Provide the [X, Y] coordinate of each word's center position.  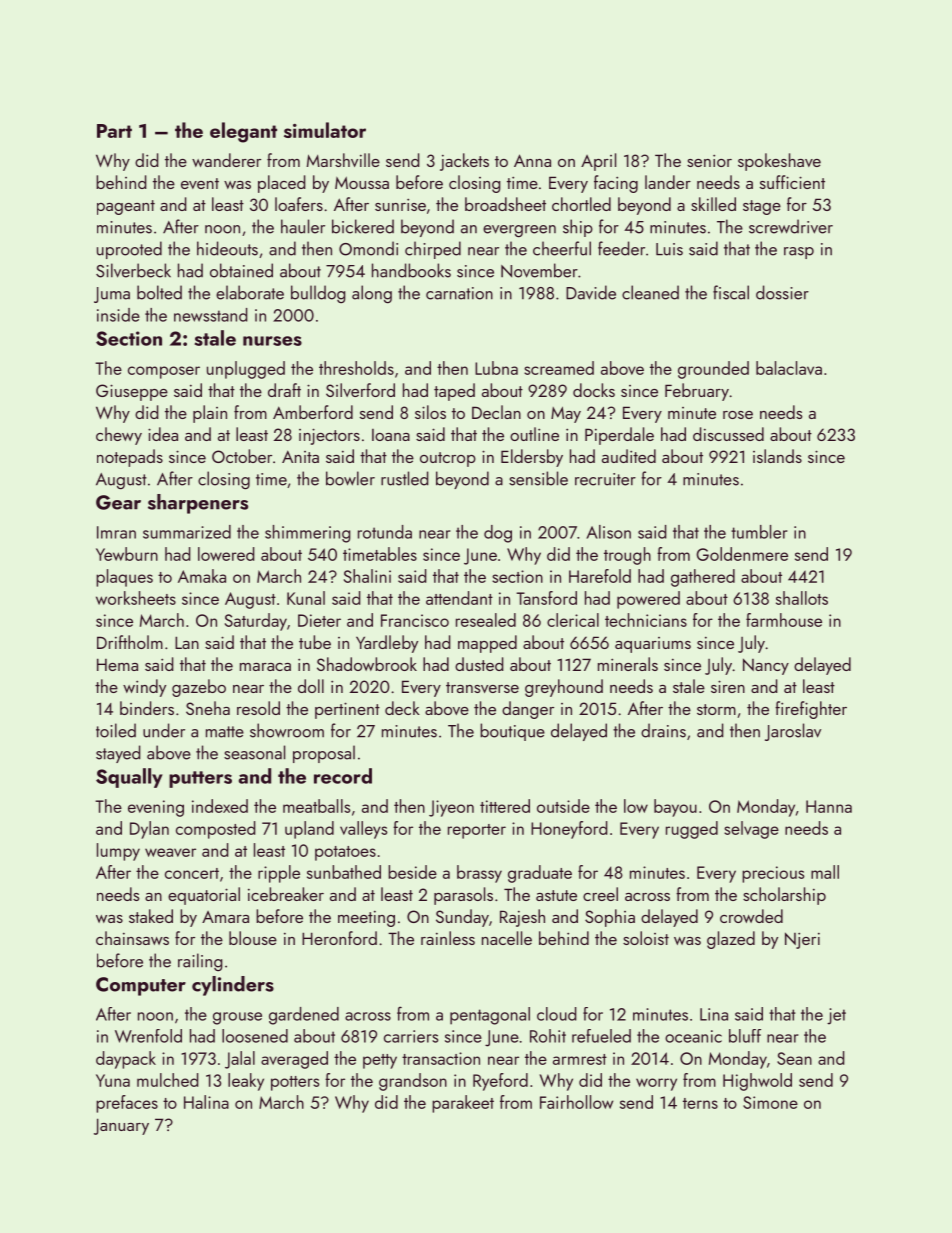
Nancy [766, 666]
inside [118, 315]
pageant [126, 207]
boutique [512, 732]
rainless [448, 938]
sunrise [400, 204]
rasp [799, 253]
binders [147, 708]
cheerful [562, 248]
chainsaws [132, 938]
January [121, 1126]
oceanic [693, 1036]
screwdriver [791, 226]
